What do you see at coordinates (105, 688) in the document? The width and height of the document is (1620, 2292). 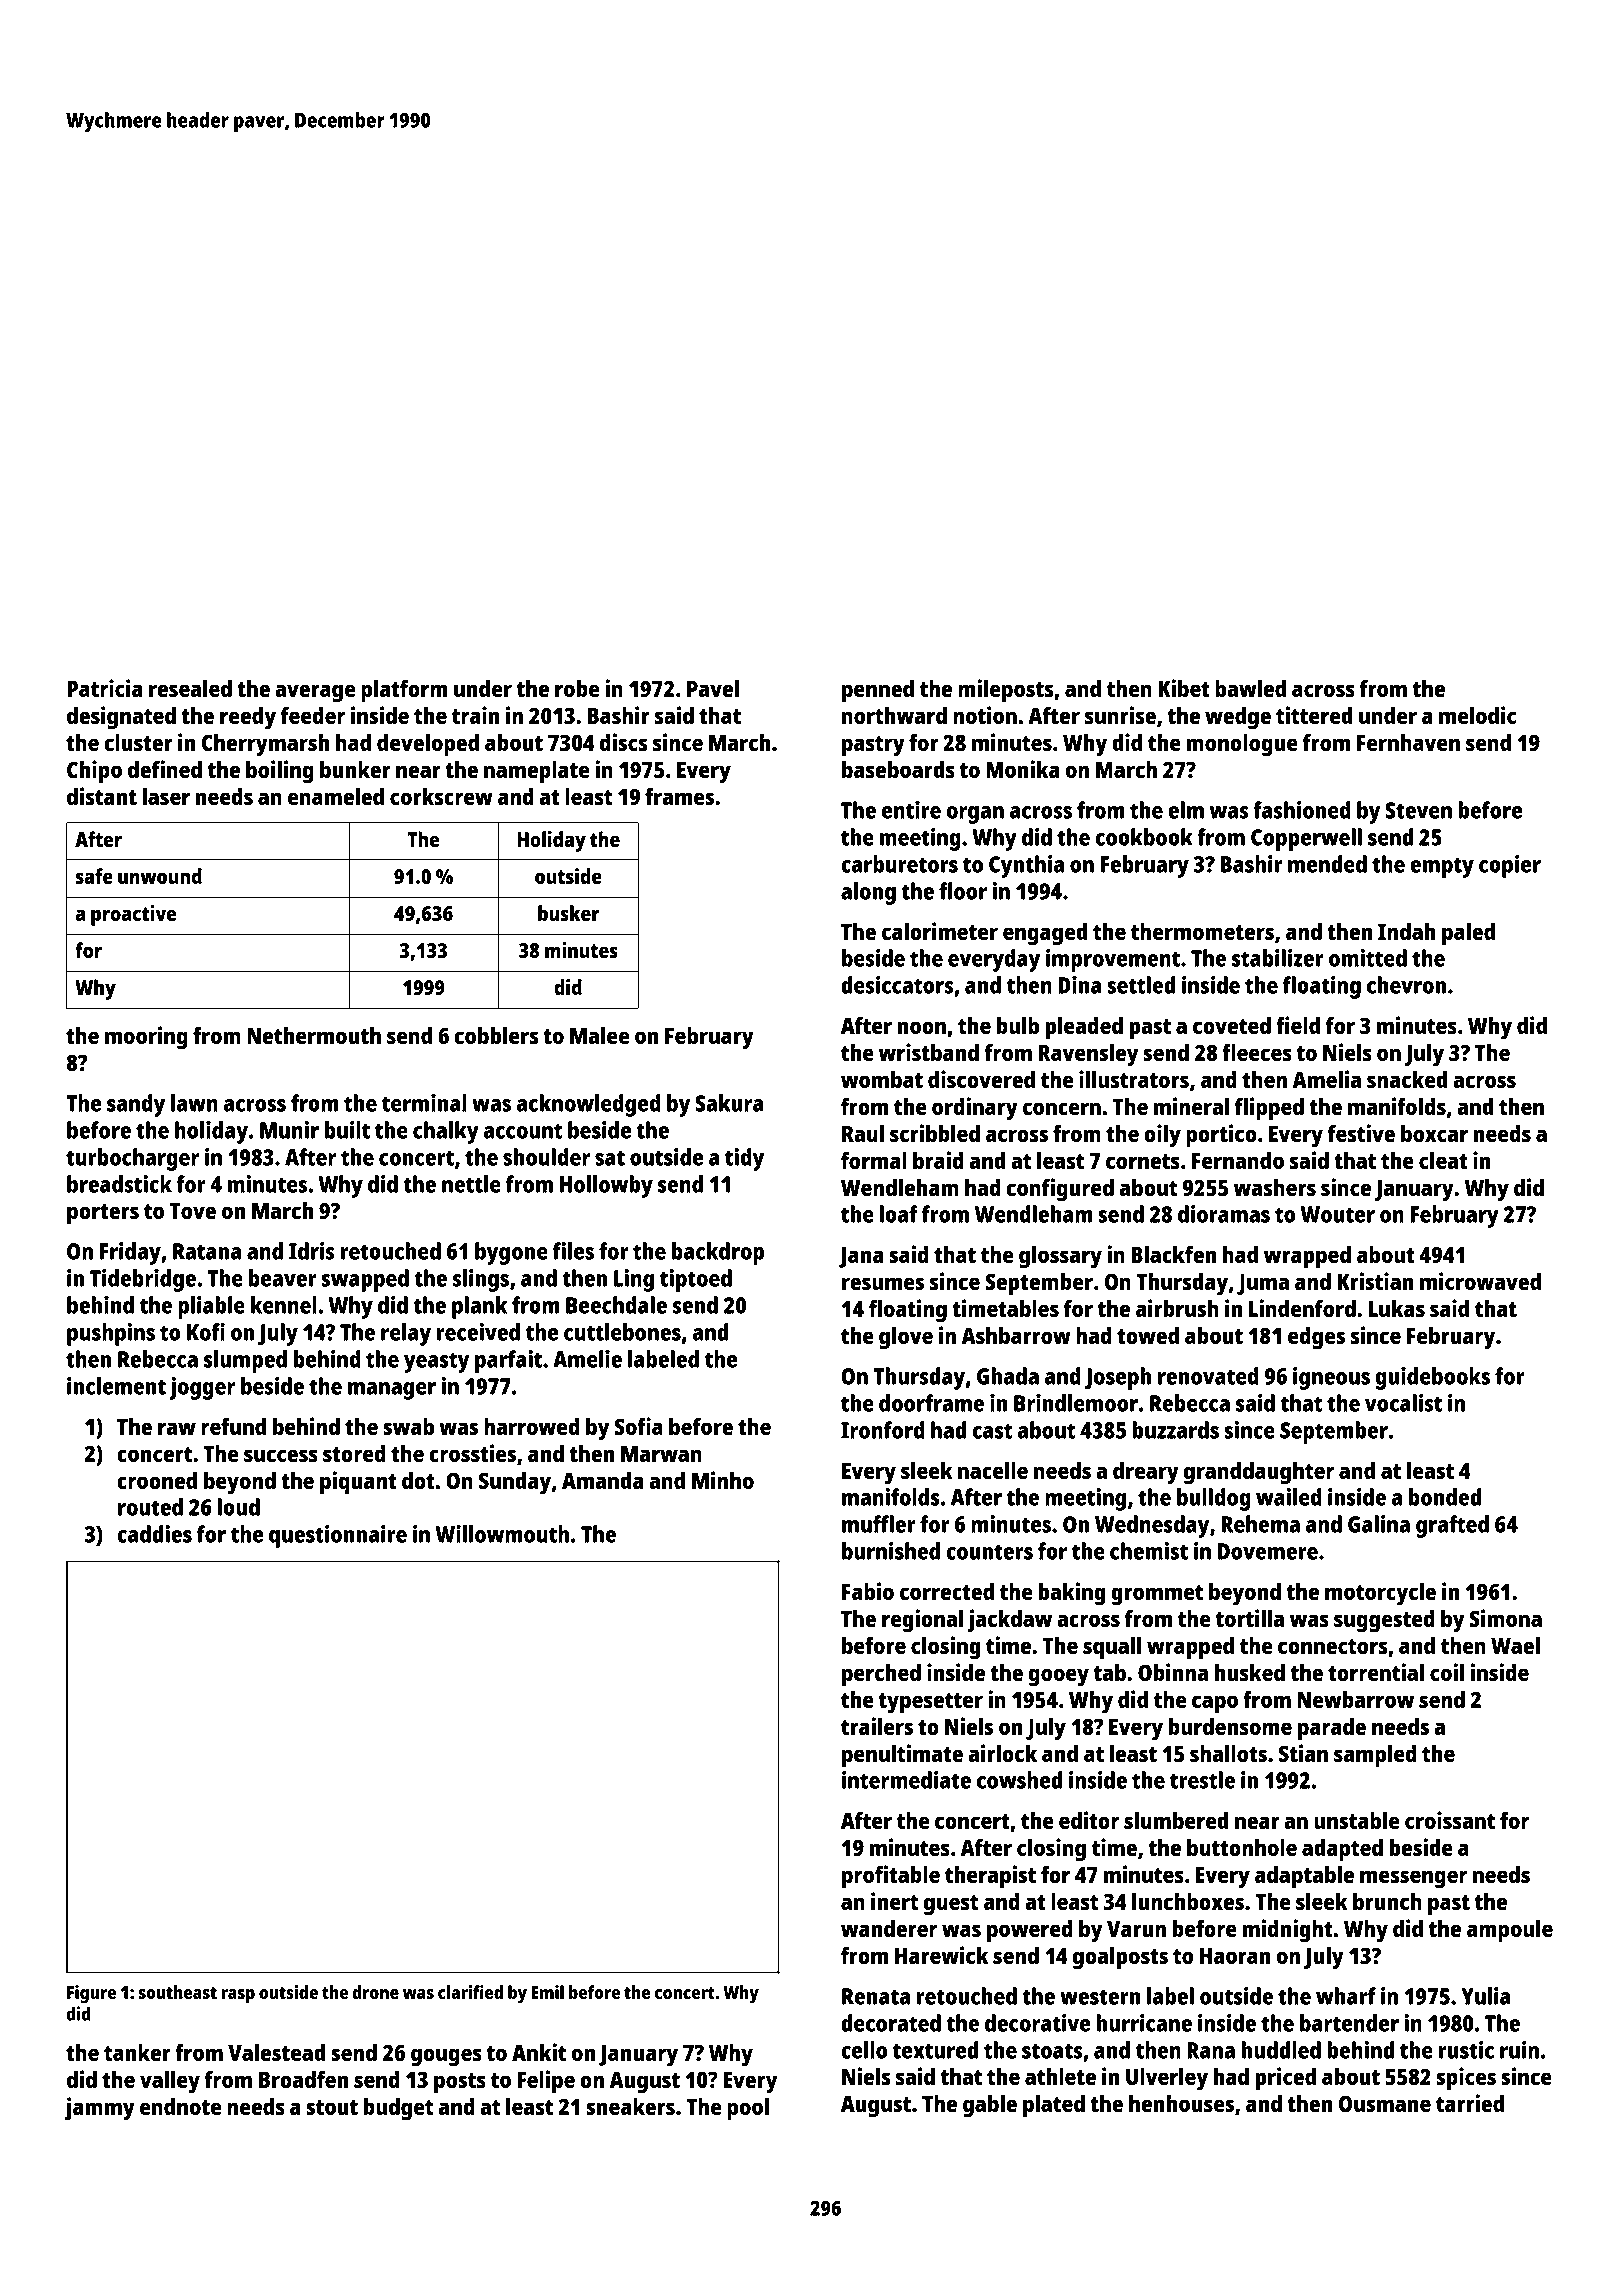 I see `Patricia` at bounding box center [105, 688].
